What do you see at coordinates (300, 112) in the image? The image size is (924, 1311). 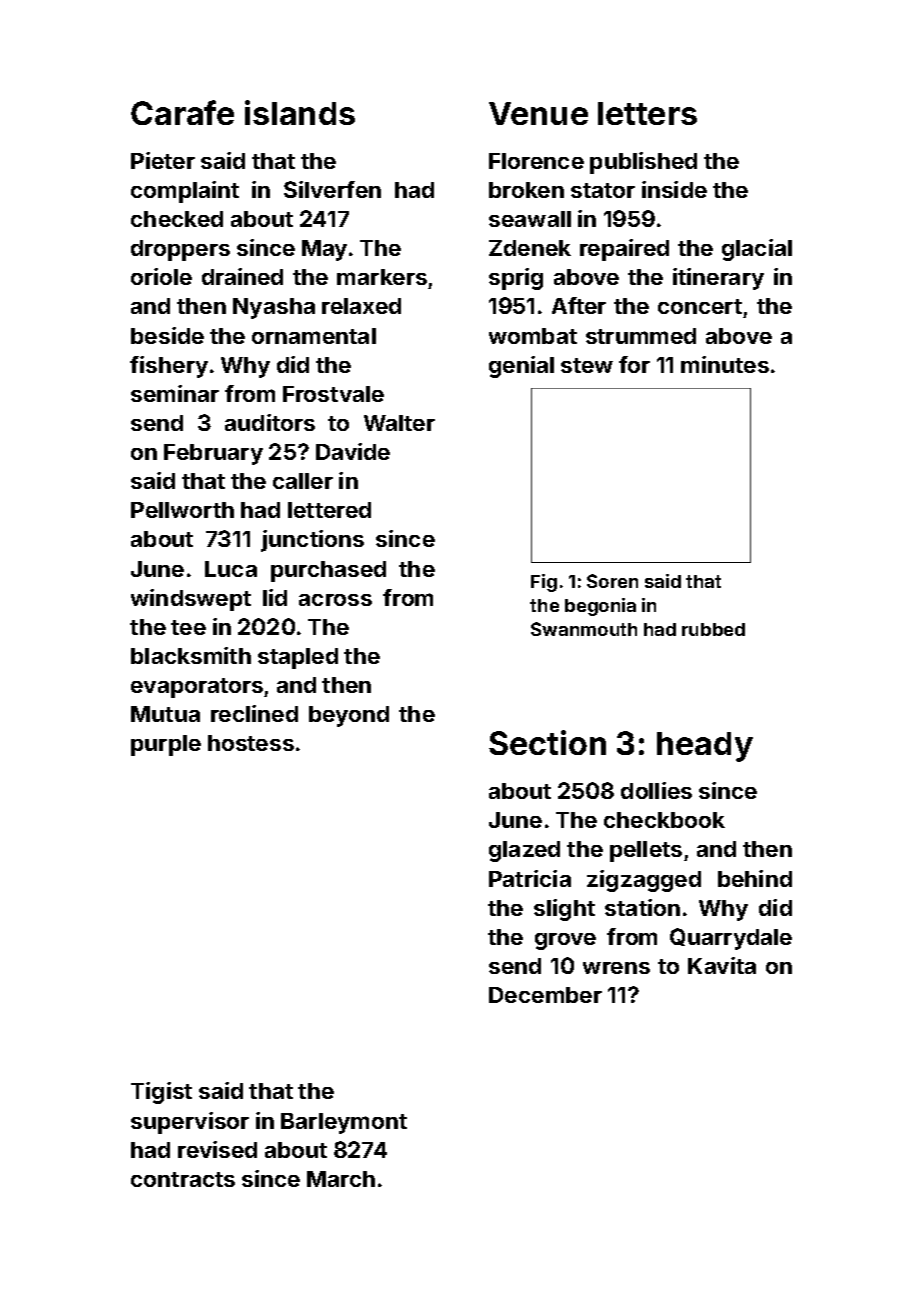 I see `islands` at bounding box center [300, 112].
